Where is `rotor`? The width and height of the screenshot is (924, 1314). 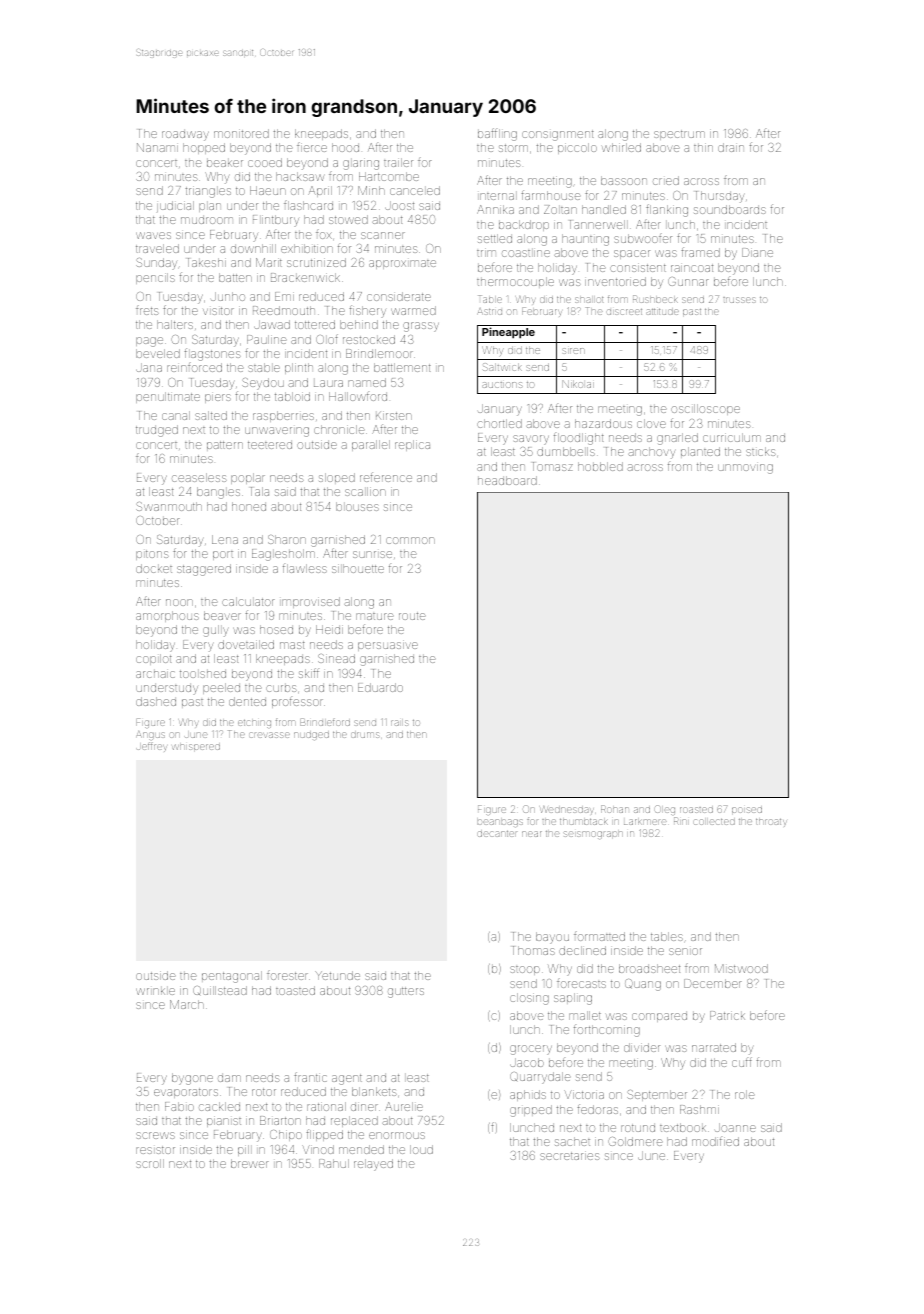
rotor is located at coordinates (264, 1092).
